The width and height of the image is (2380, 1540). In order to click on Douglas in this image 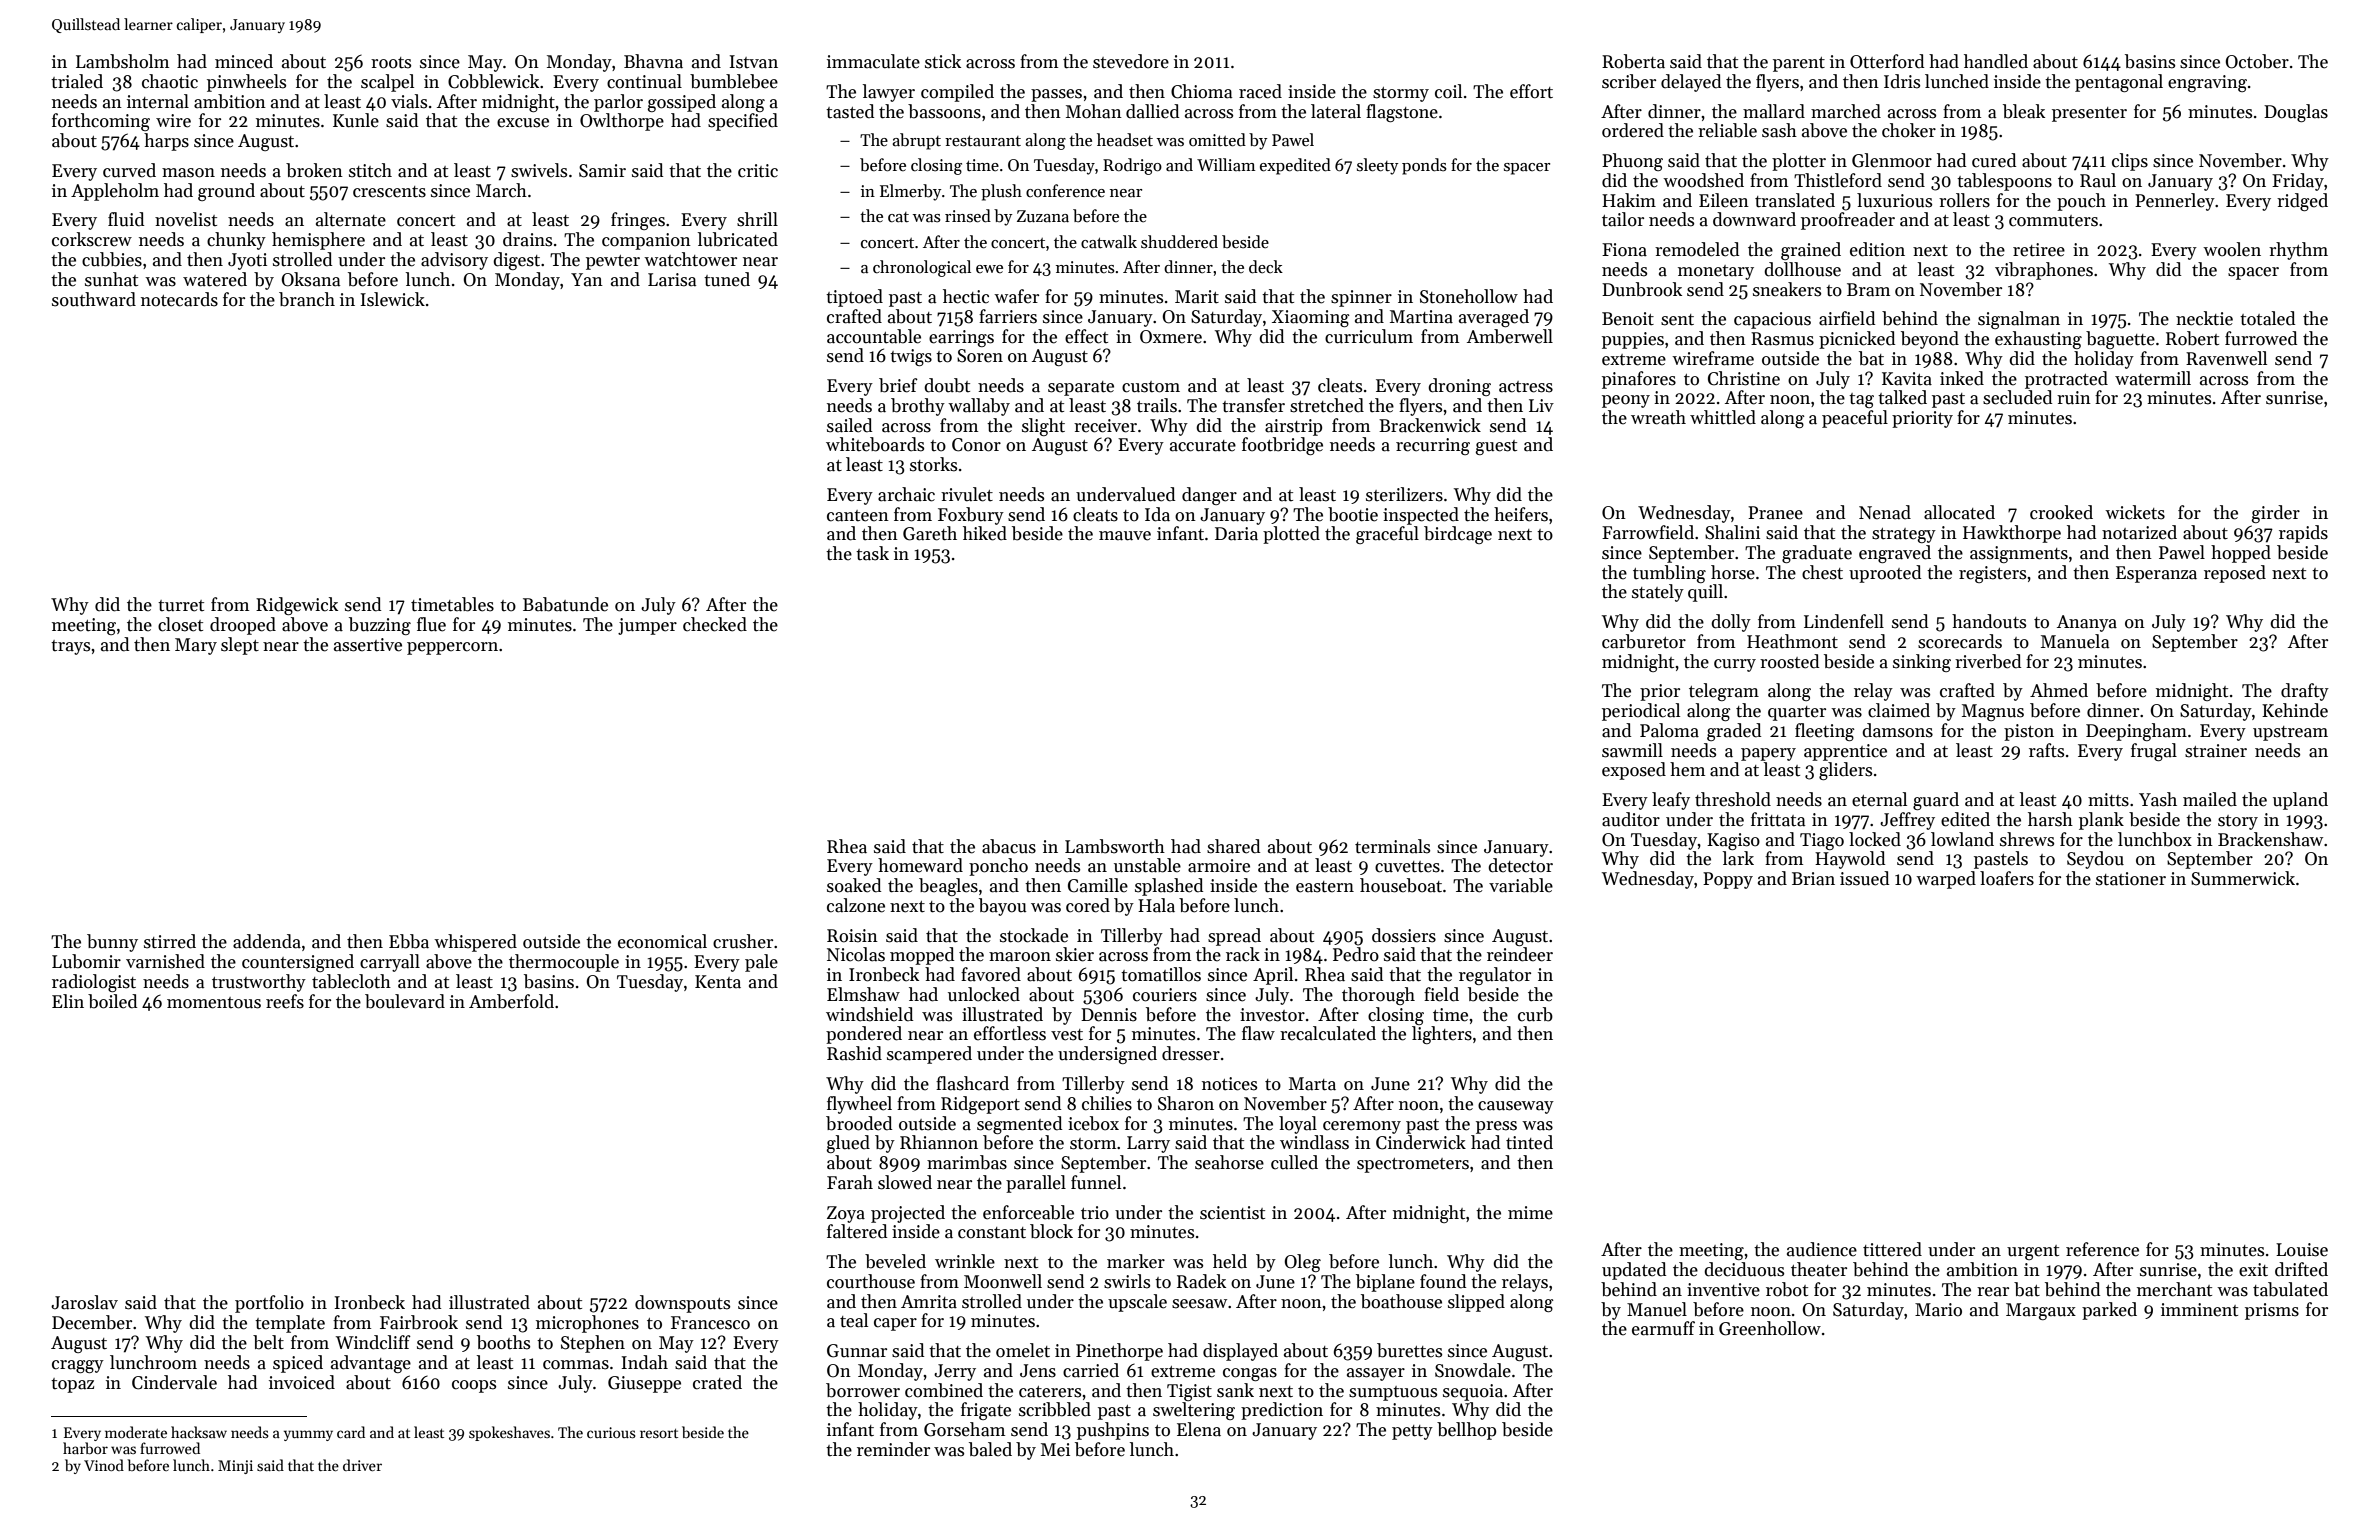, I will do `click(2296, 113)`.
